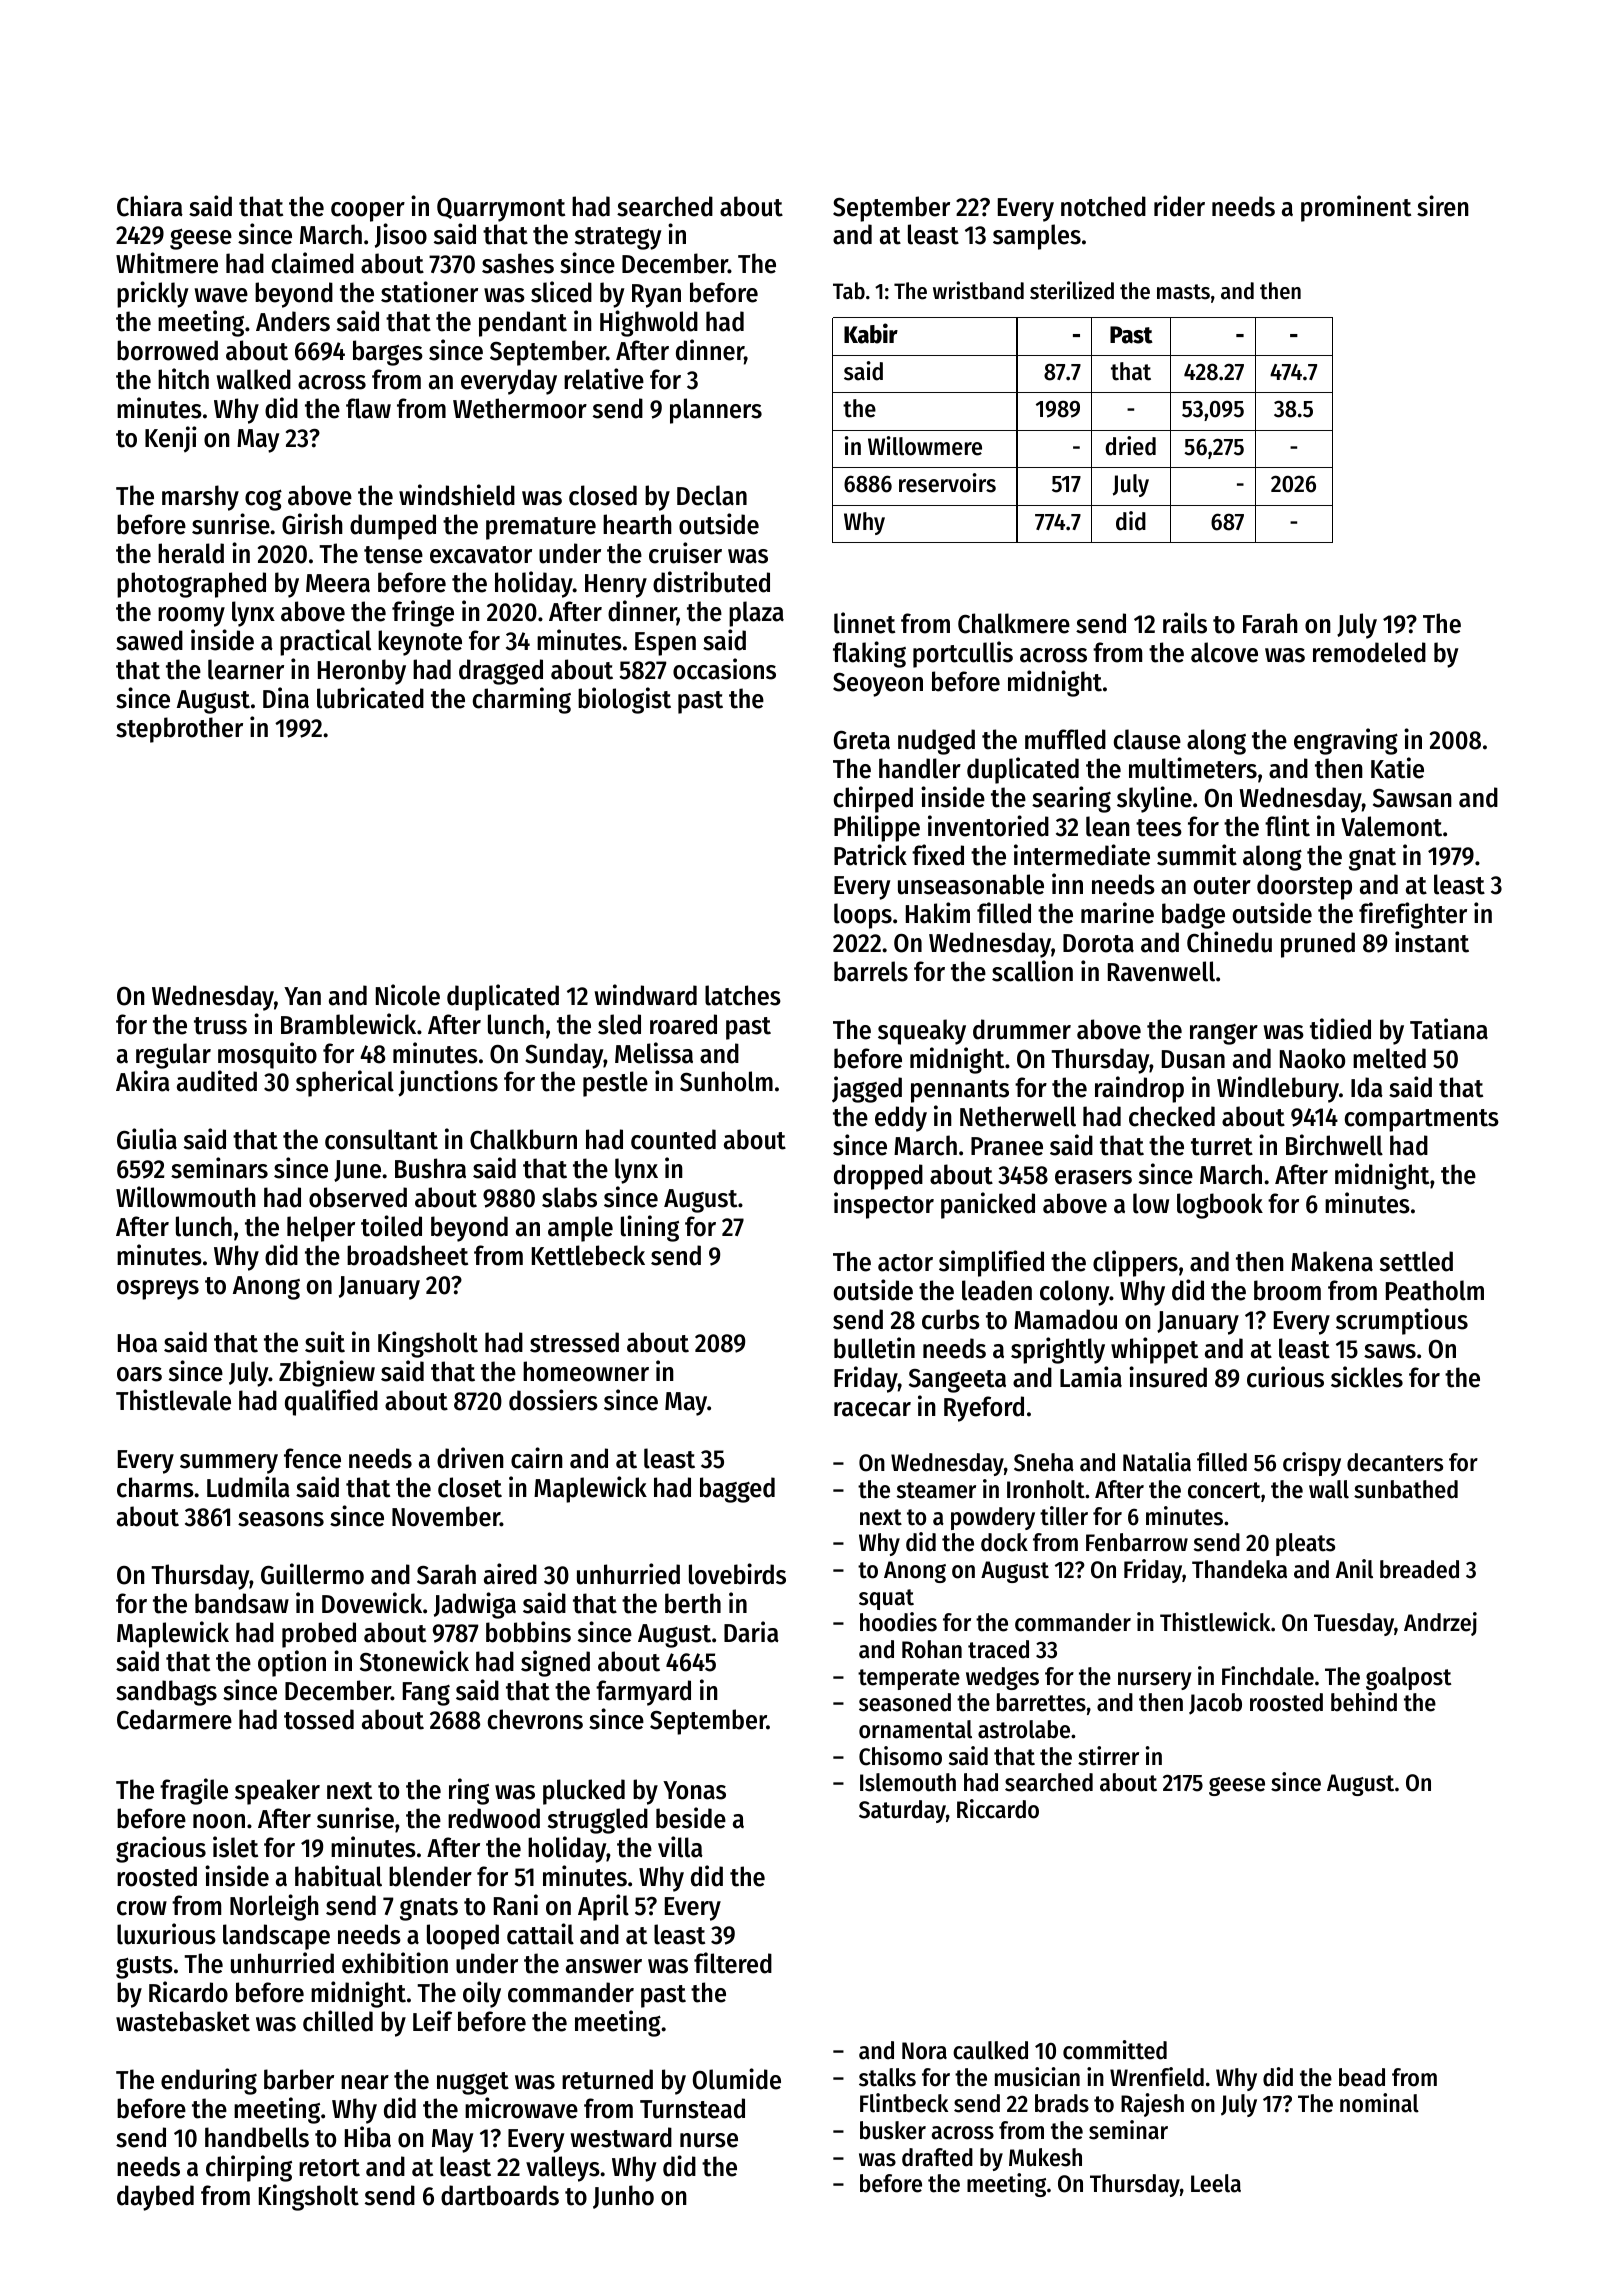  Describe the element at coordinates (574, 1342) in the image. I see `stressed` at that location.
